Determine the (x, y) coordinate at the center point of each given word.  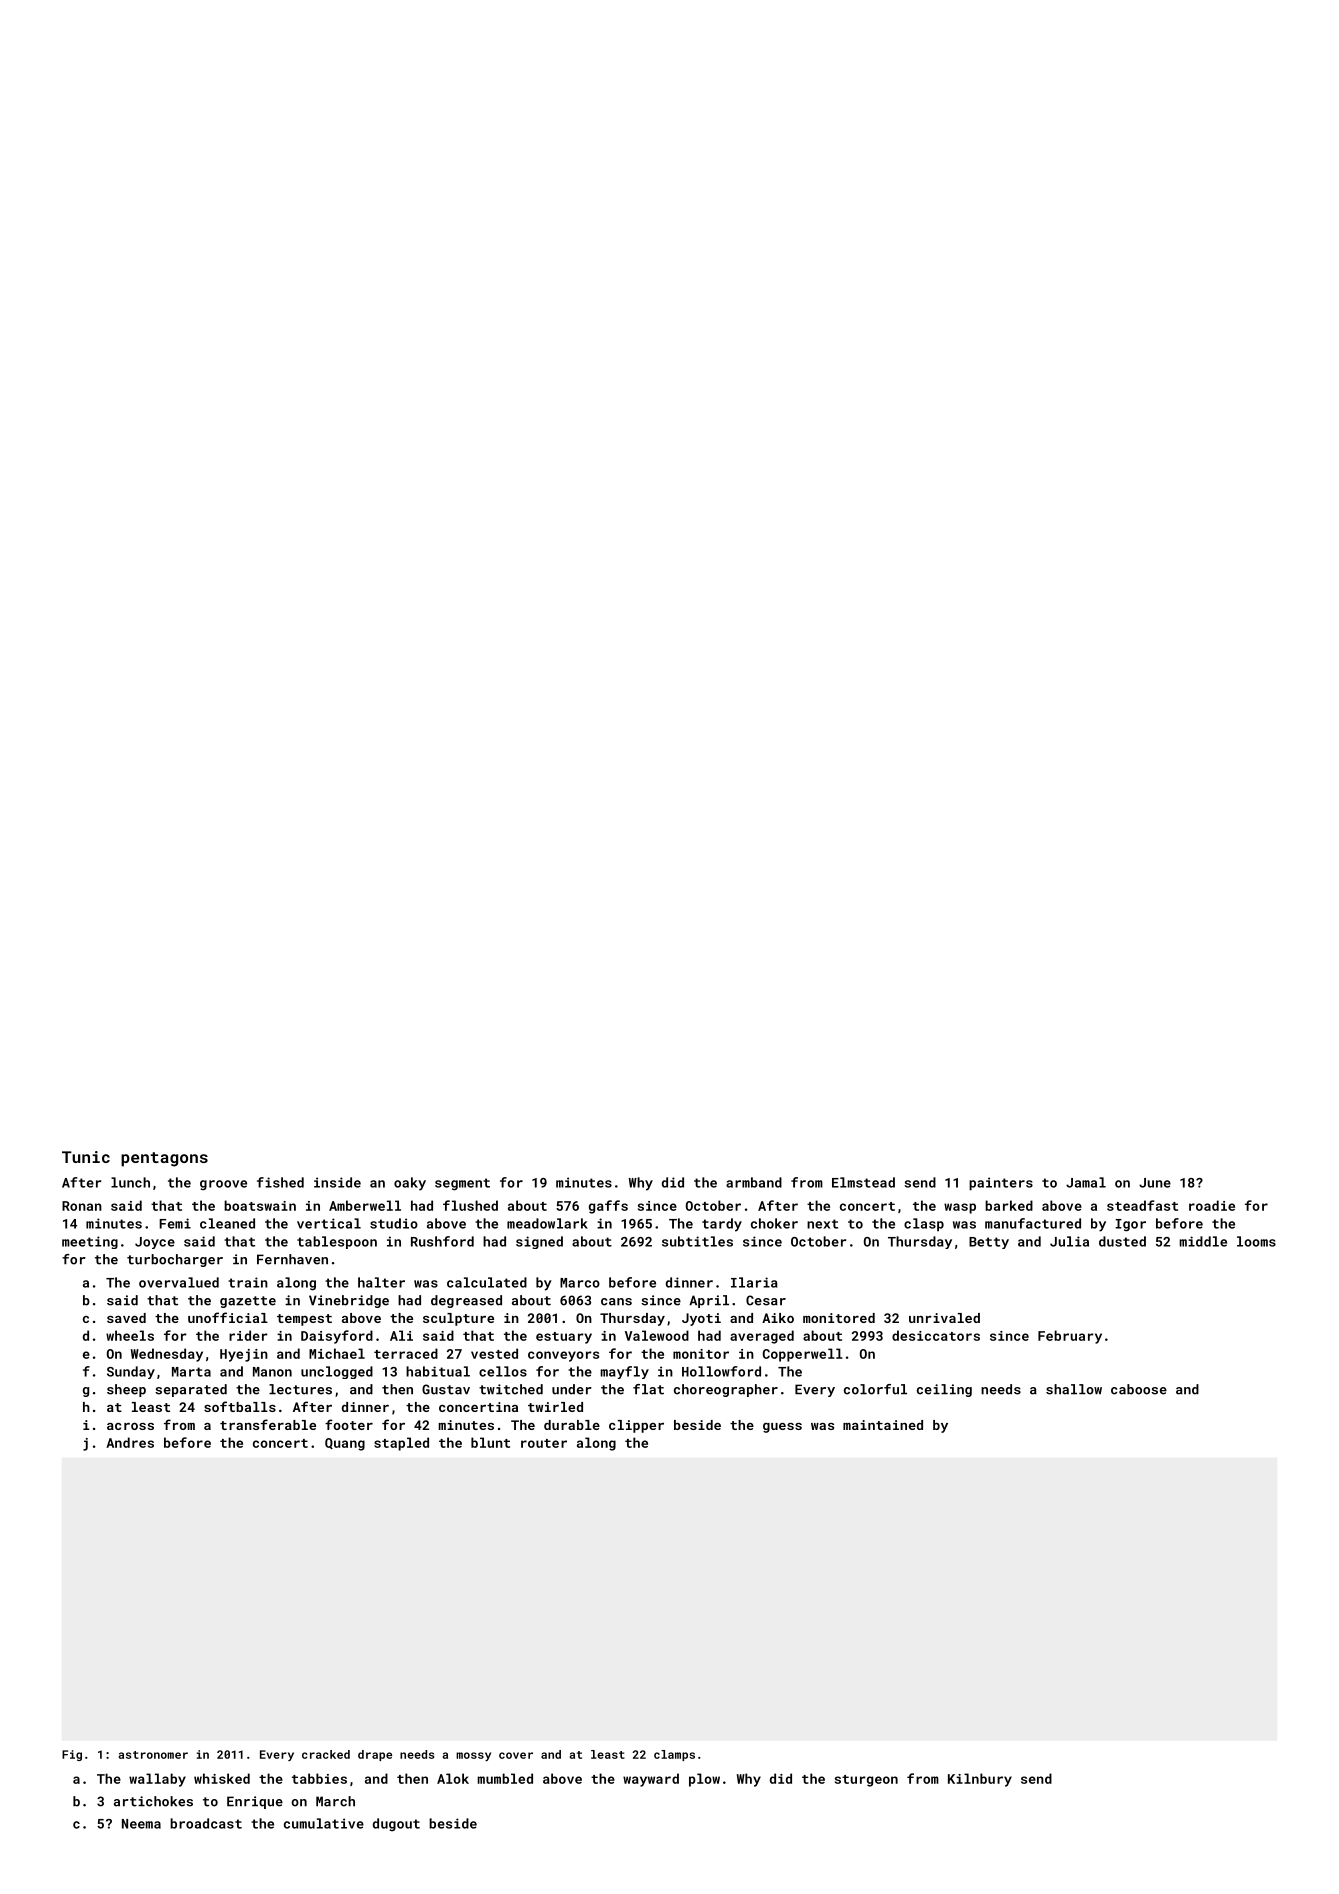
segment (462, 1184)
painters (1001, 1183)
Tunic (86, 1157)
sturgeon (866, 1781)
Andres (130, 1442)
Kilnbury (980, 1780)
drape (375, 1755)
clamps (674, 1755)
